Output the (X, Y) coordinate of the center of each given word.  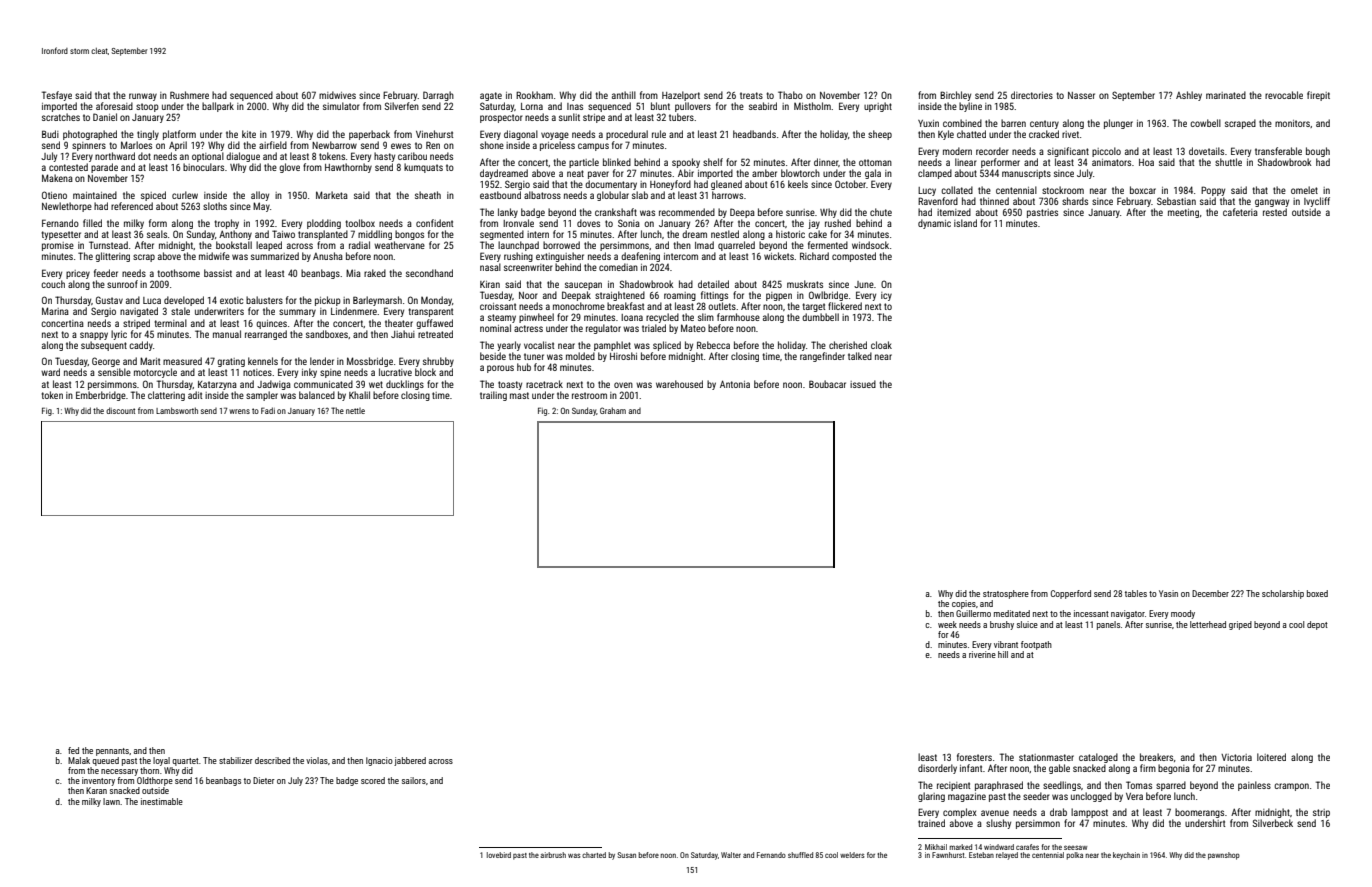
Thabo (790, 95)
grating (231, 362)
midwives (337, 95)
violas (317, 760)
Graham (613, 410)
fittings (714, 296)
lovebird (499, 855)
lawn (111, 801)
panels (1108, 625)
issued (863, 384)
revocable (1284, 95)
